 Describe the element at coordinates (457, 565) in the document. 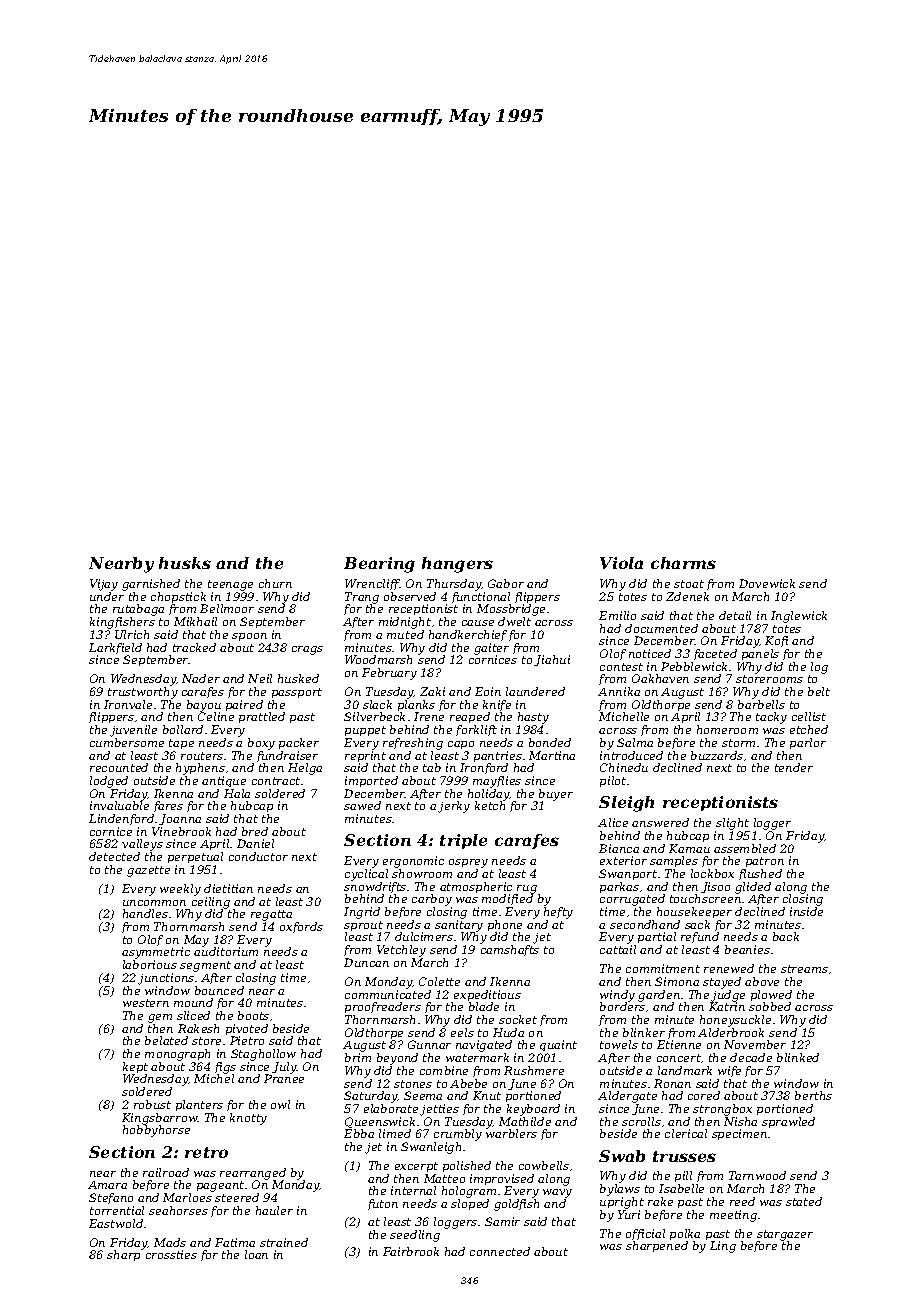

I see `hangers` at that location.
